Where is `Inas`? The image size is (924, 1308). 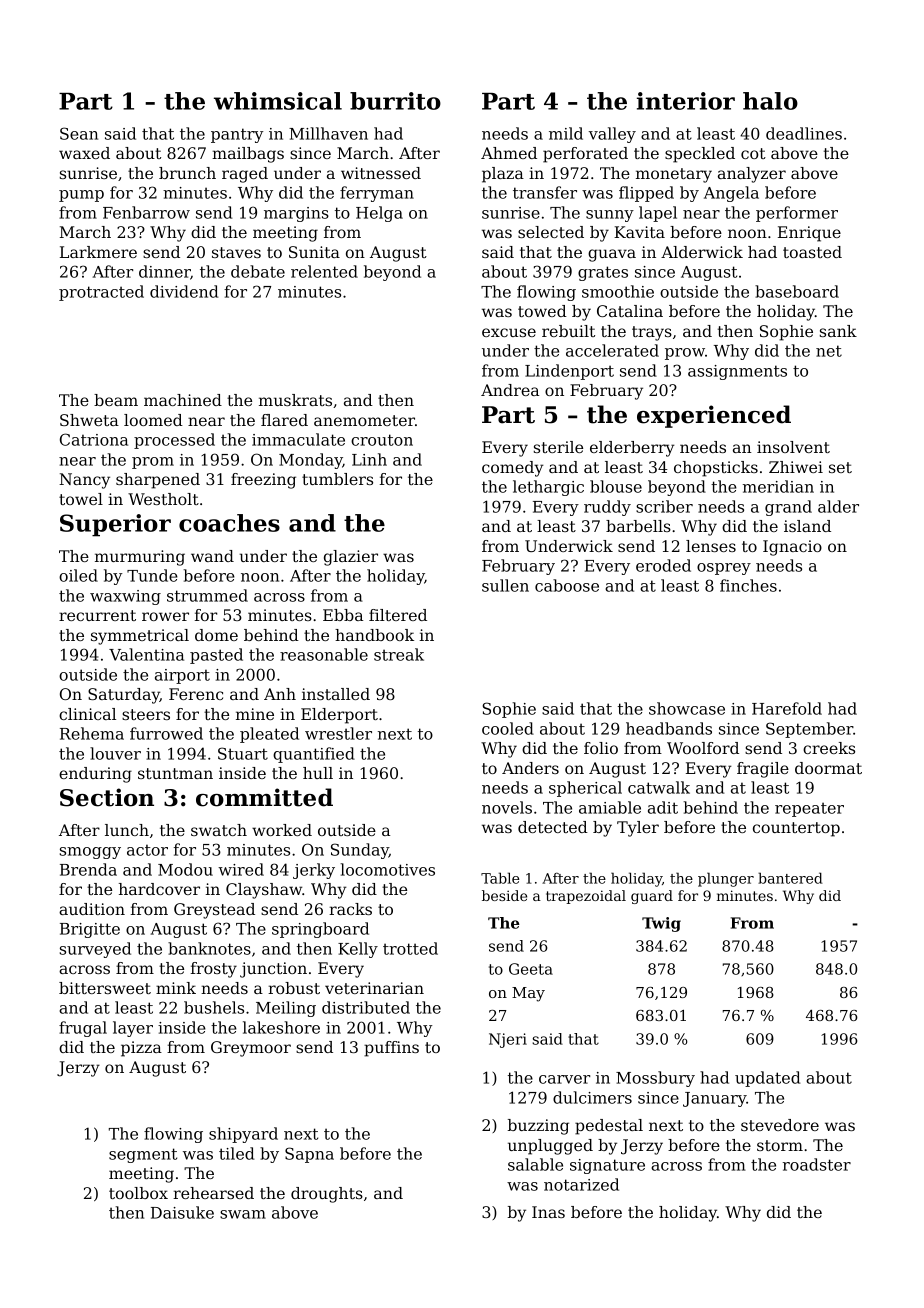
Inas is located at coordinates (548, 1212).
